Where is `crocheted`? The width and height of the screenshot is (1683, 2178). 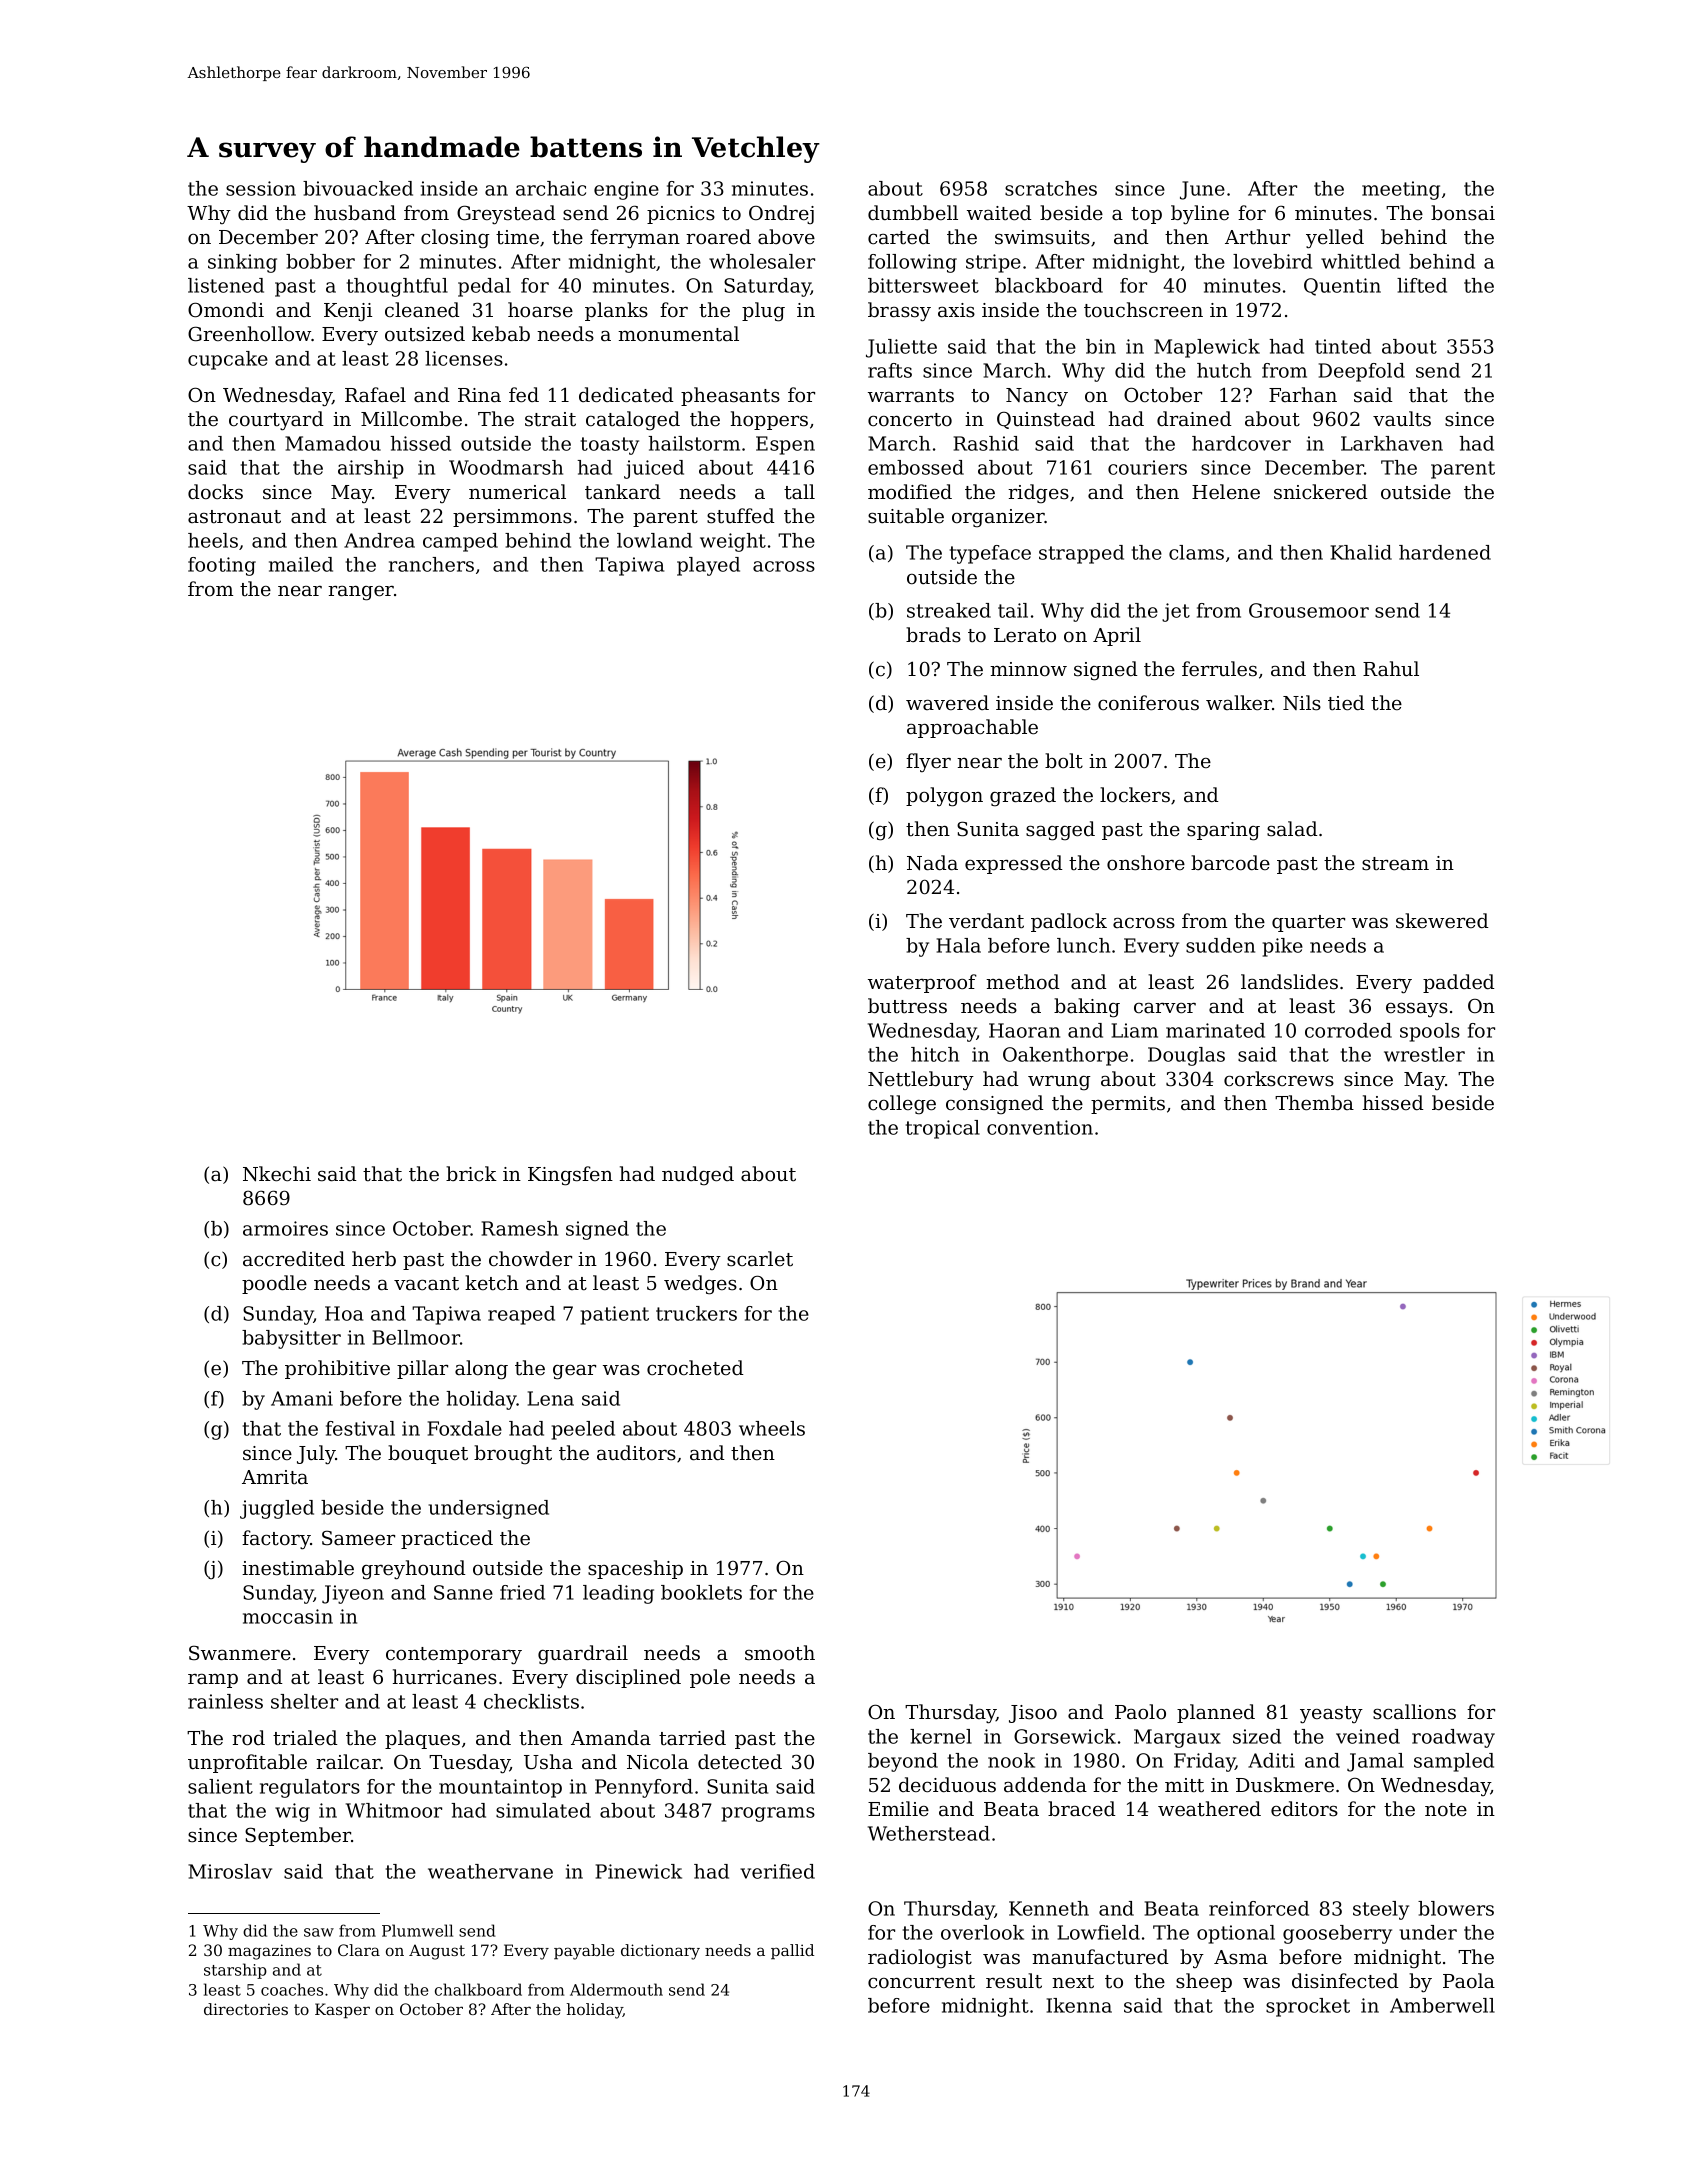 crocheted is located at coordinates (695, 1368).
